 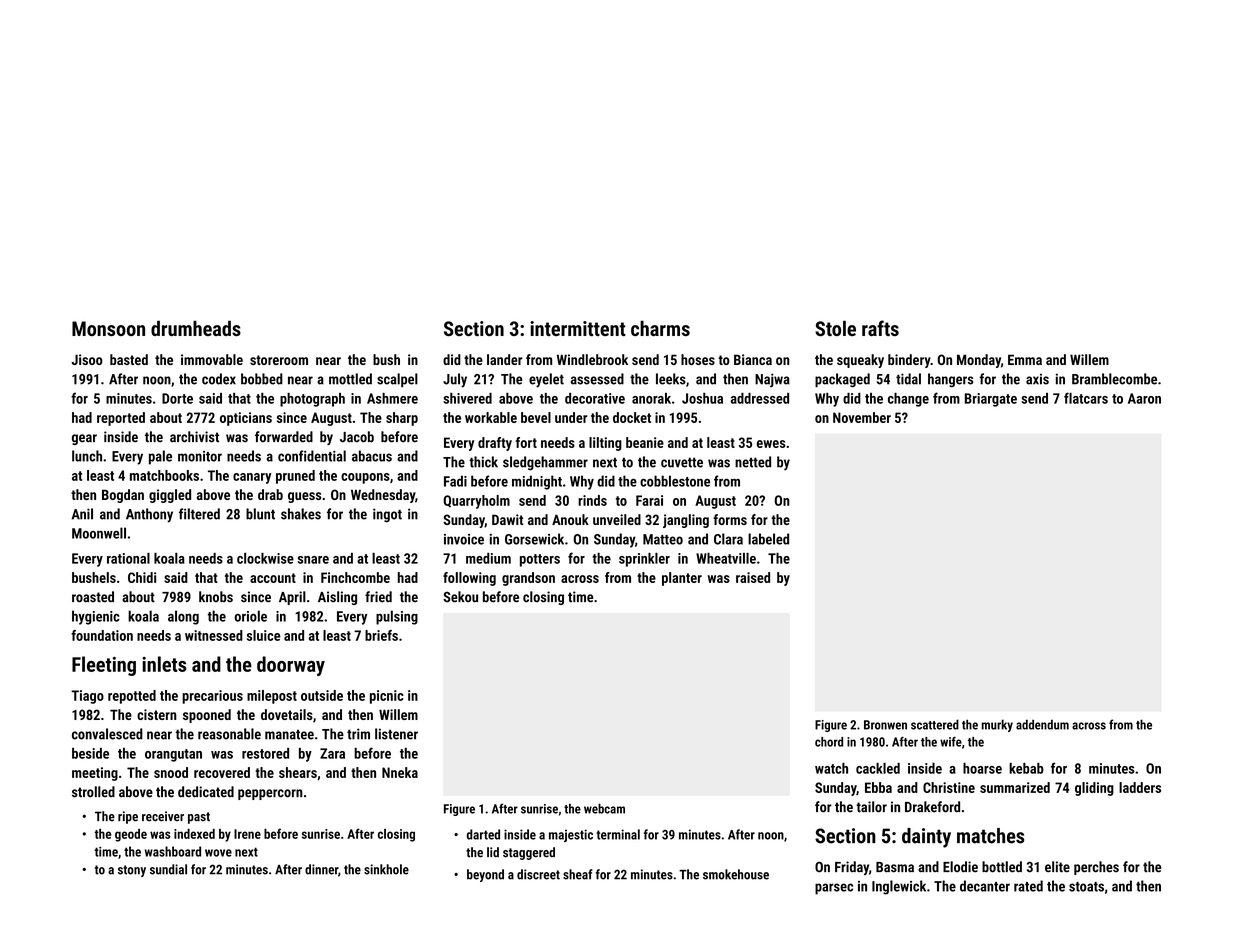 I want to click on charms, so click(x=660, y=328).
